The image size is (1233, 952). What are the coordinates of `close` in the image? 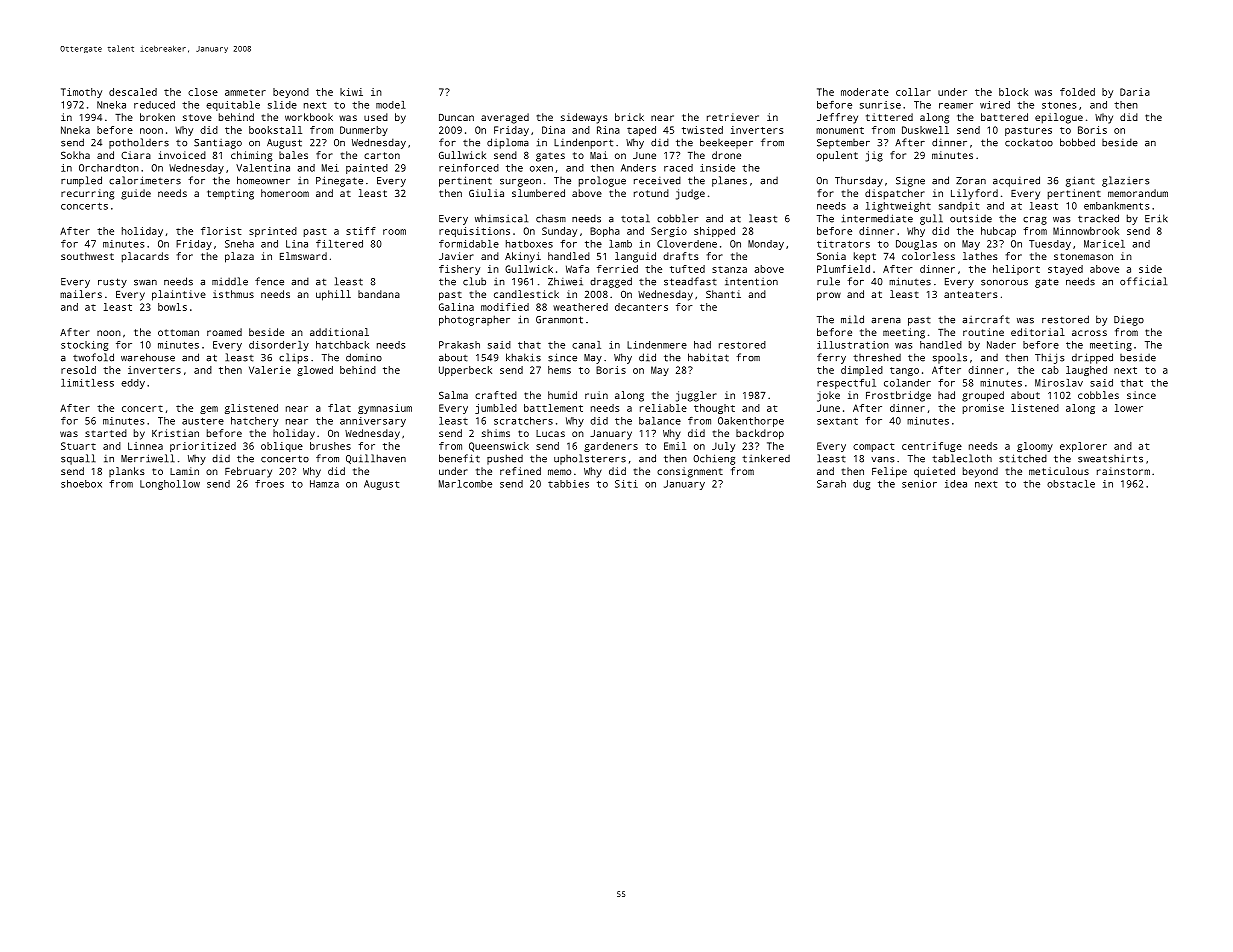 It's located at (203, 92).
